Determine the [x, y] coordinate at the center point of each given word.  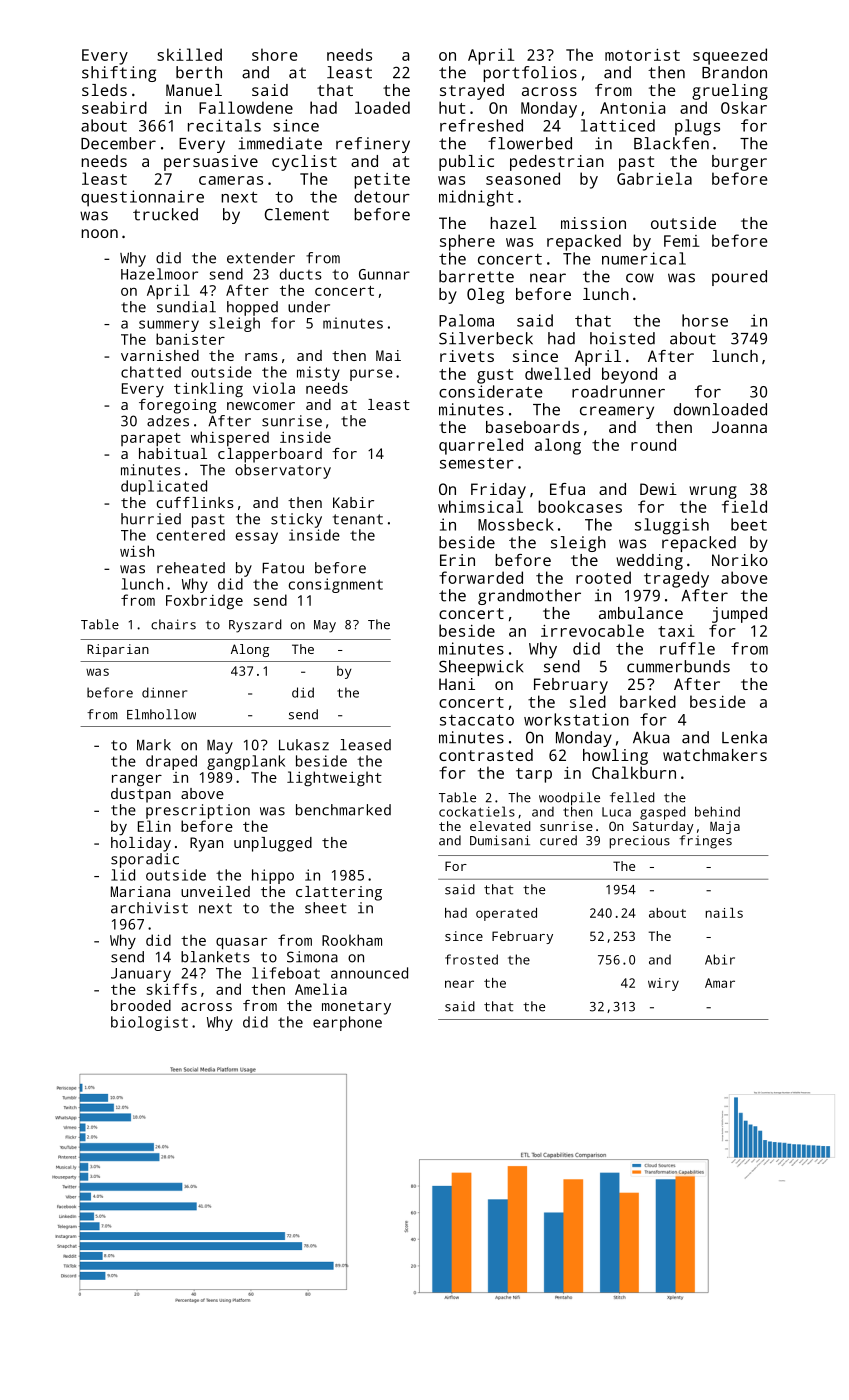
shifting [119, 74]
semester [477, 463]
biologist [149, 1023]
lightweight [334, 779]
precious [639, 842]
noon [99, 233]
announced [369, 973]
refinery [373, 145]
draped [171, 762]
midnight [476, 198]
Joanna [739, 427]
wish [137, 551]
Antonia [632, 108]
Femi [682, 241]
